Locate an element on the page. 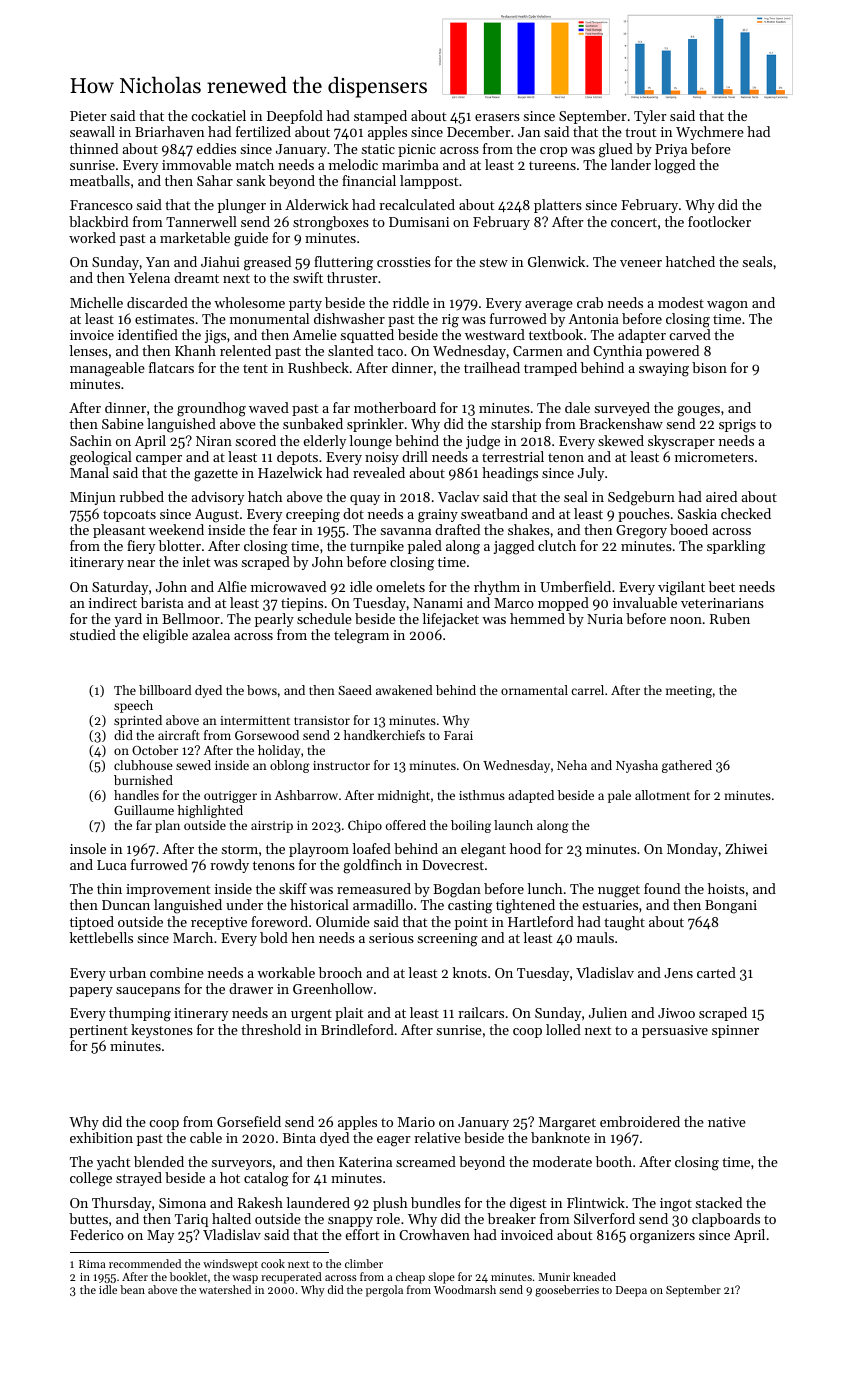  serious is located at coordinates (391, 938).
